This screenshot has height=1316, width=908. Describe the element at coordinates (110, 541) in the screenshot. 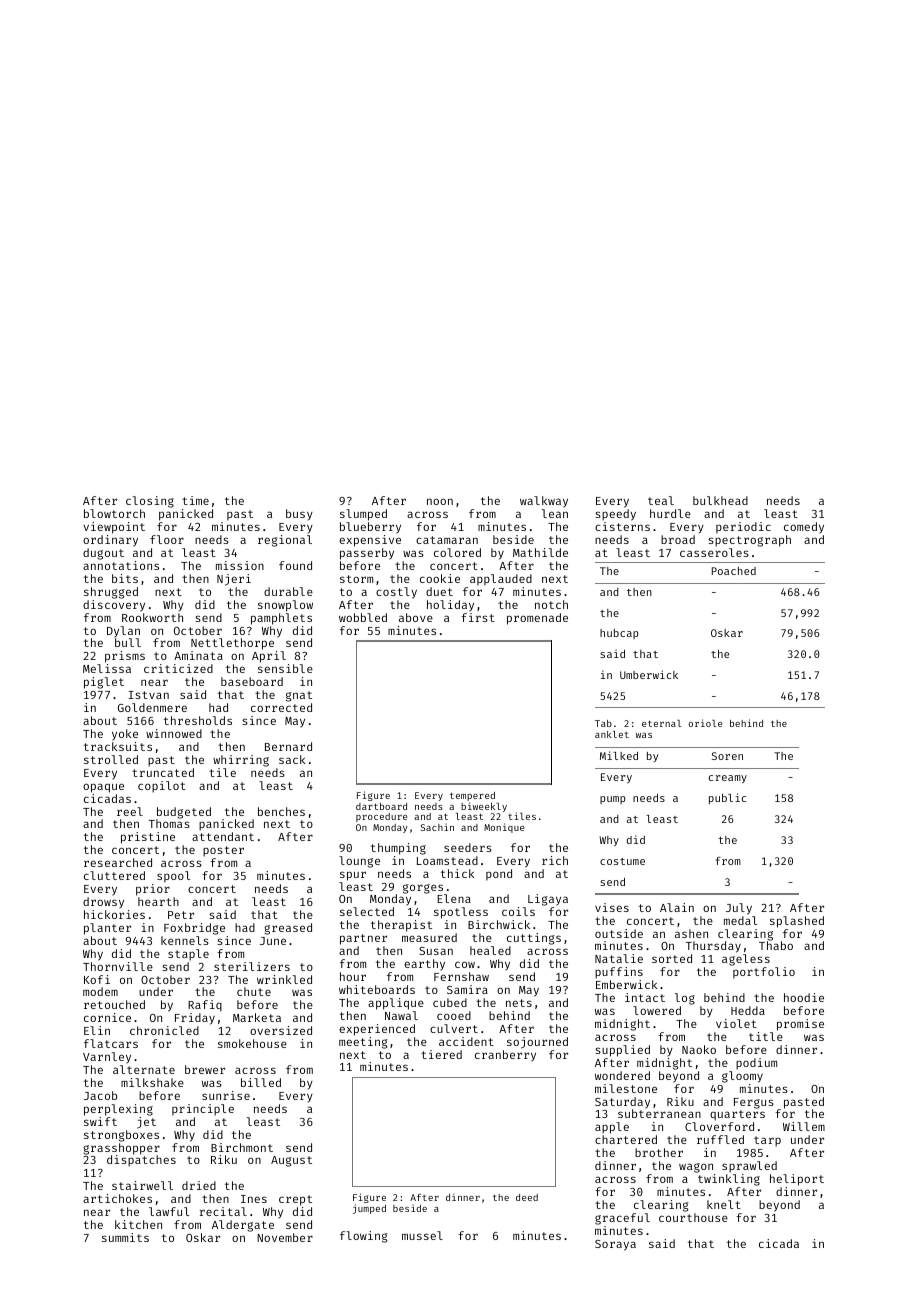

I see `ordinary` at that location.
